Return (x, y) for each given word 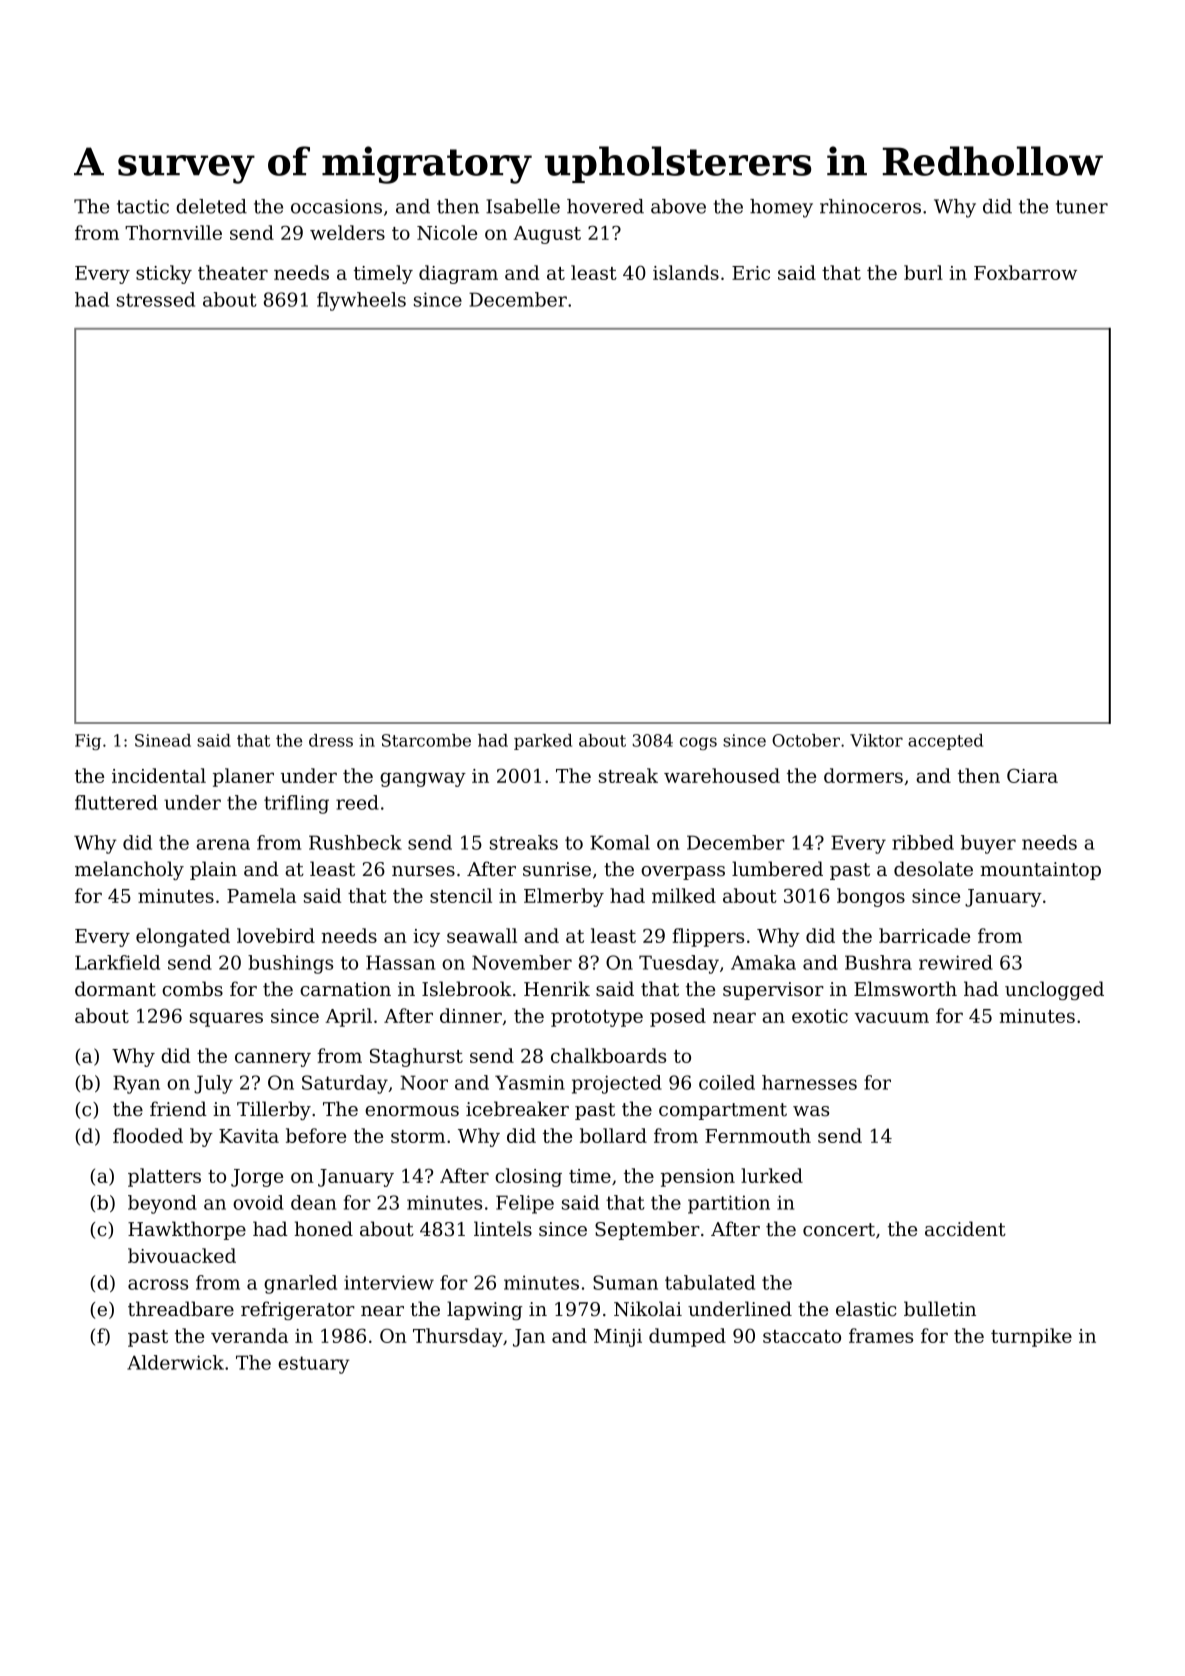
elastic (866, 1309)
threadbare (181, 1309)
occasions (336, 206)
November (522, 962)
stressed (156, 299)
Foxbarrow (1025, 272)
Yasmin (530, 1082)
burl (923, 272)
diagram (458, 274)
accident (965, 1229)
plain (213, 870)
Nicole (447, 232)
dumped (687, 1337)
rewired (956, 962)
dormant (115, 989)
